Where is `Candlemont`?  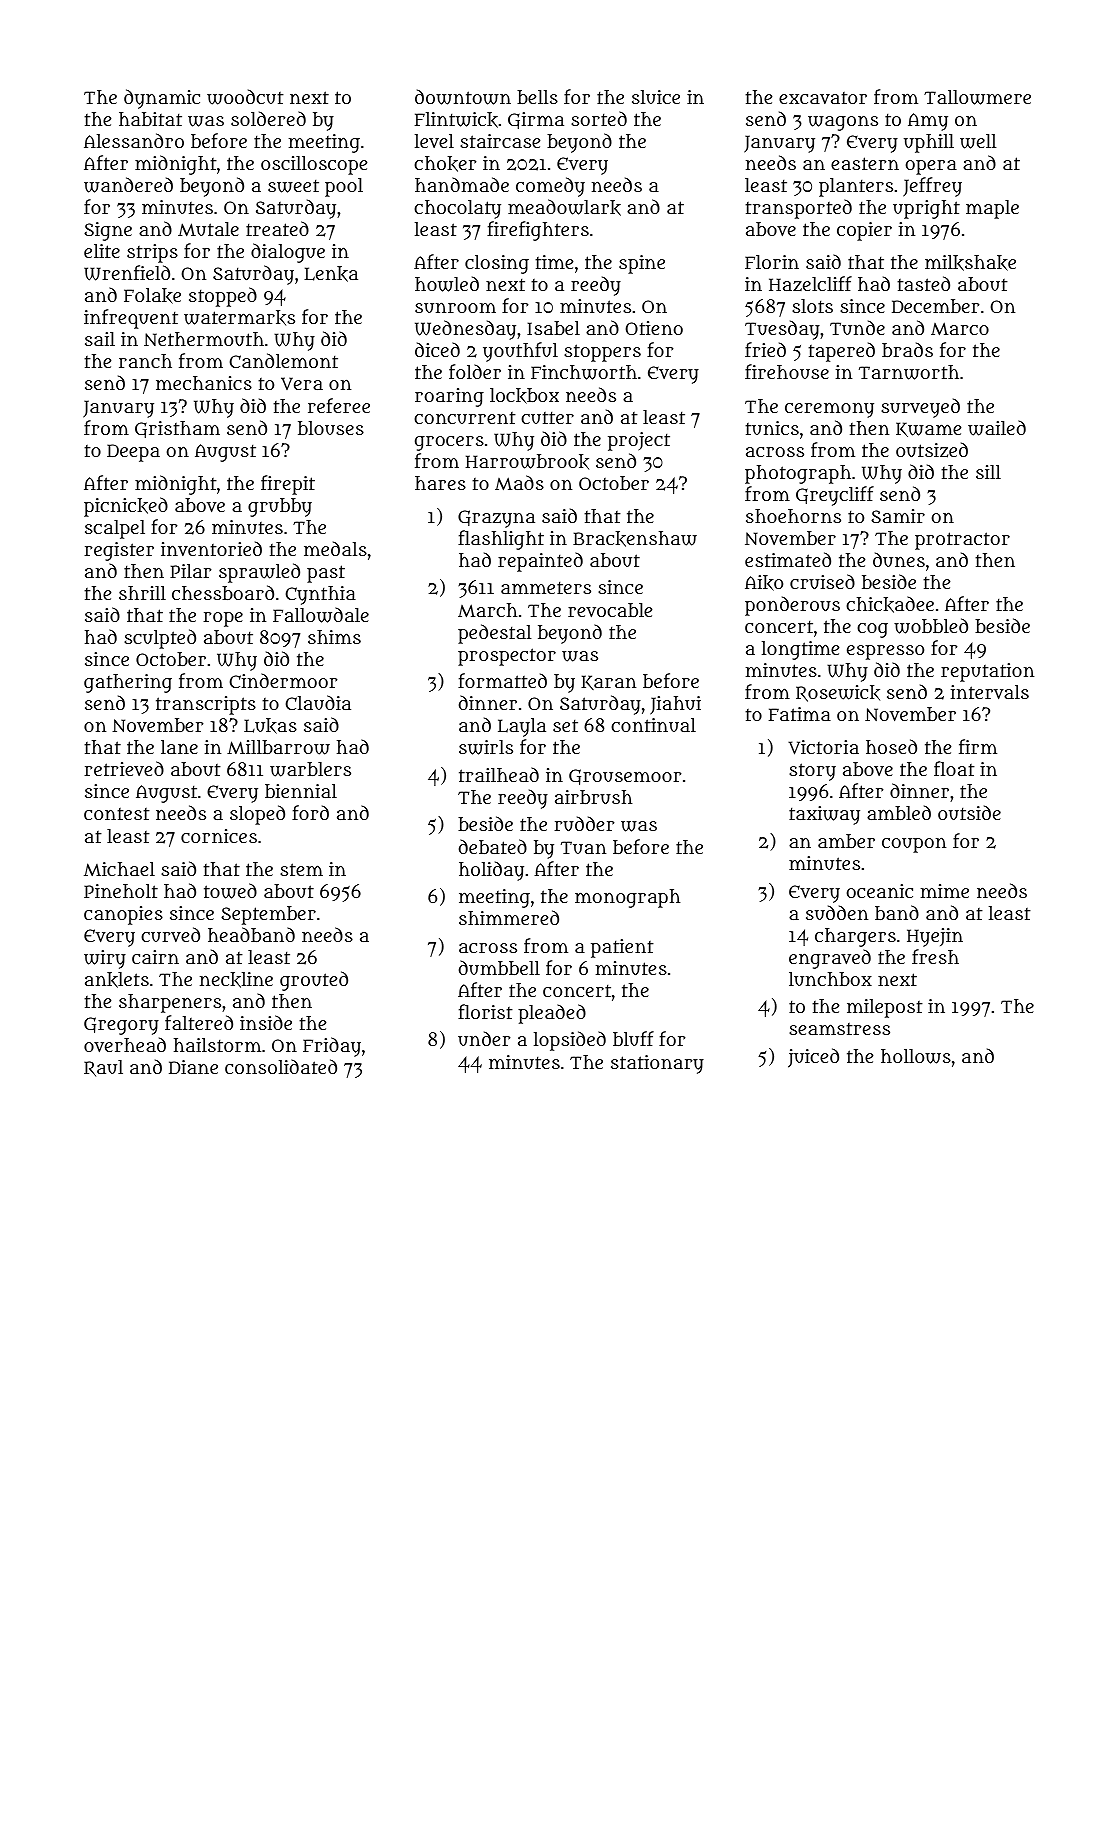
Candlemont is located at coordinates (284, 360).
